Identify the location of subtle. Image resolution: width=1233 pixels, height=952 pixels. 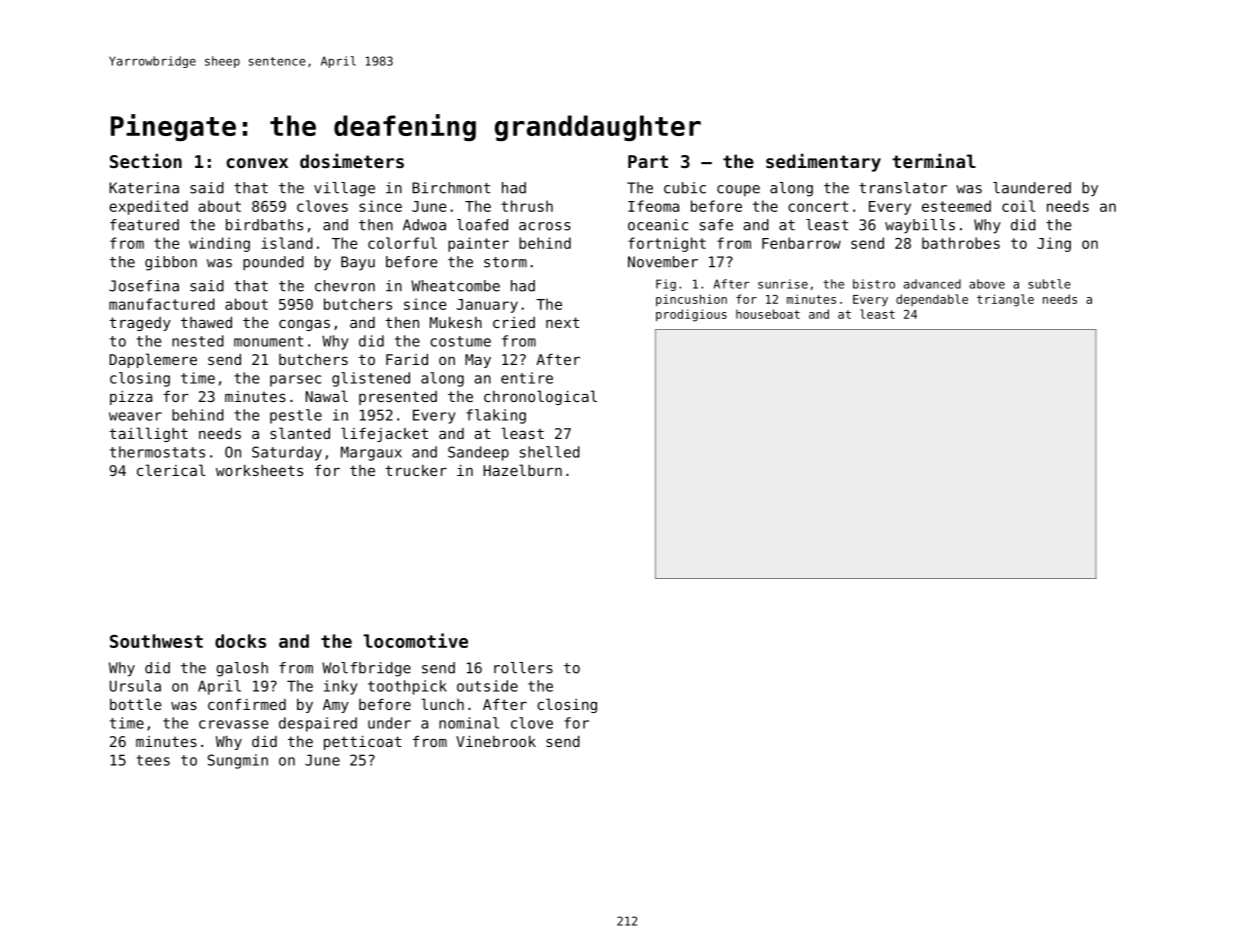
(1049, 284).
